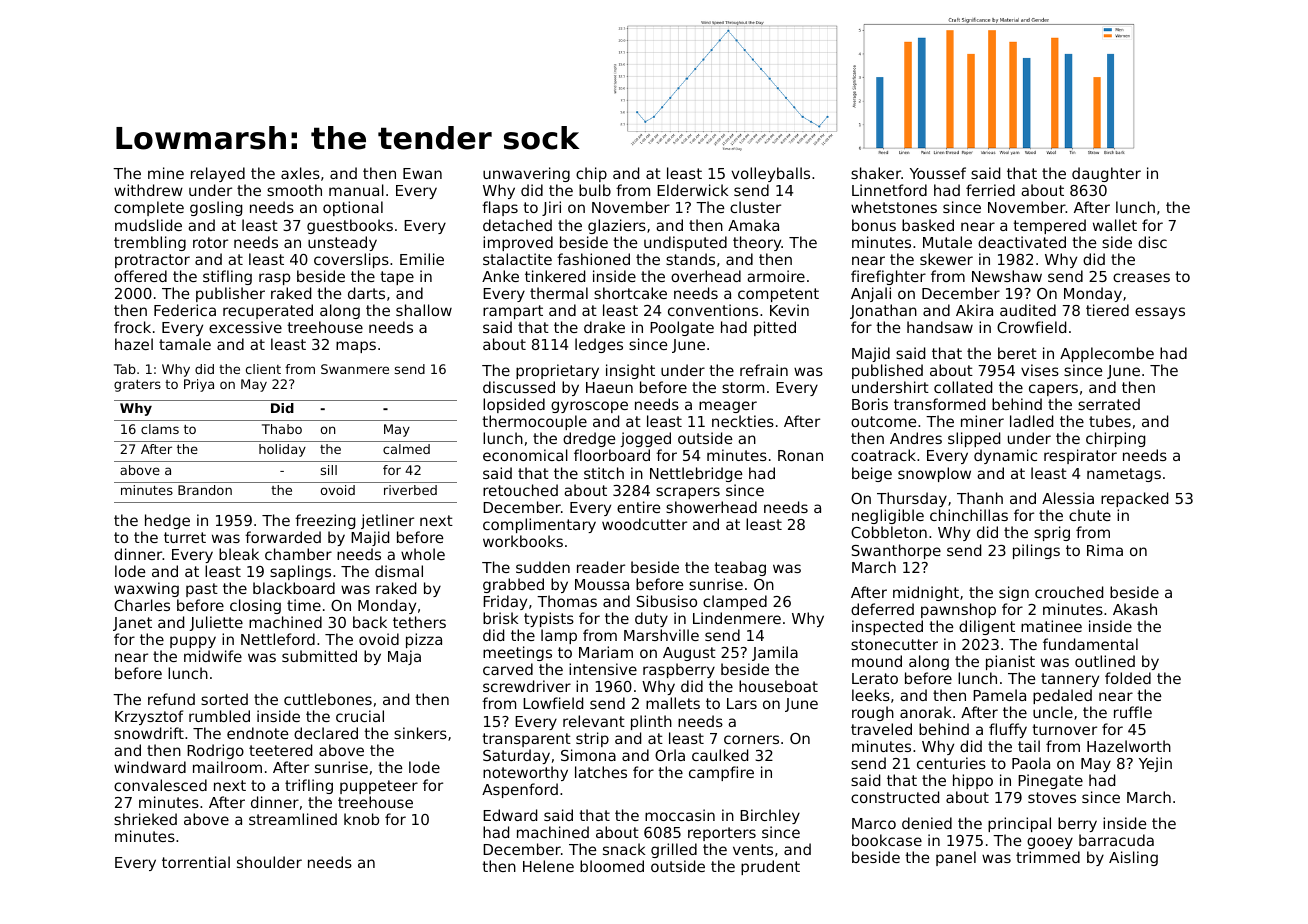  I want to click on shoulder, so click(269, 862).
